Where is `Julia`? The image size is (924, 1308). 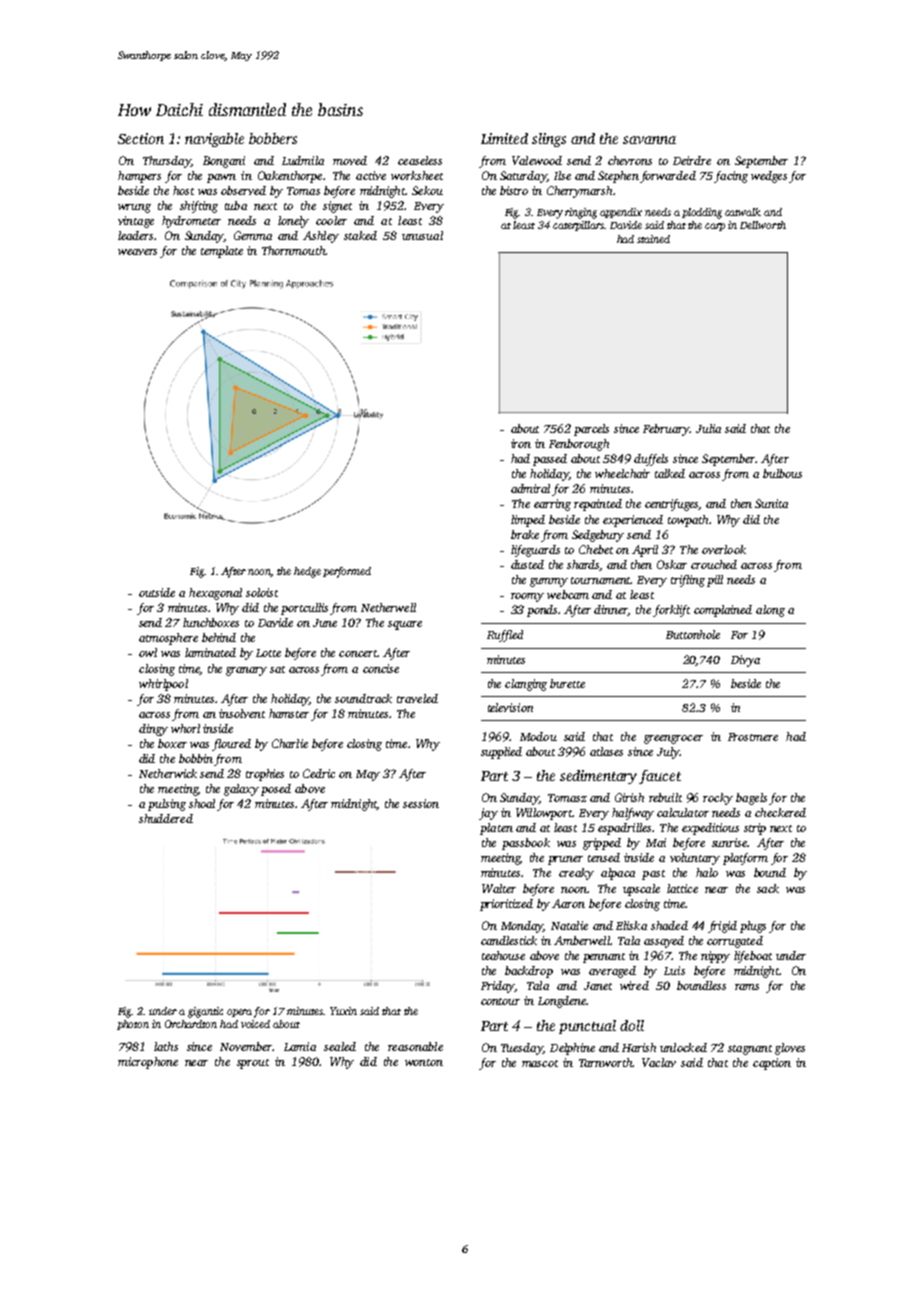
Julia is located at coordinates (708, 428).
